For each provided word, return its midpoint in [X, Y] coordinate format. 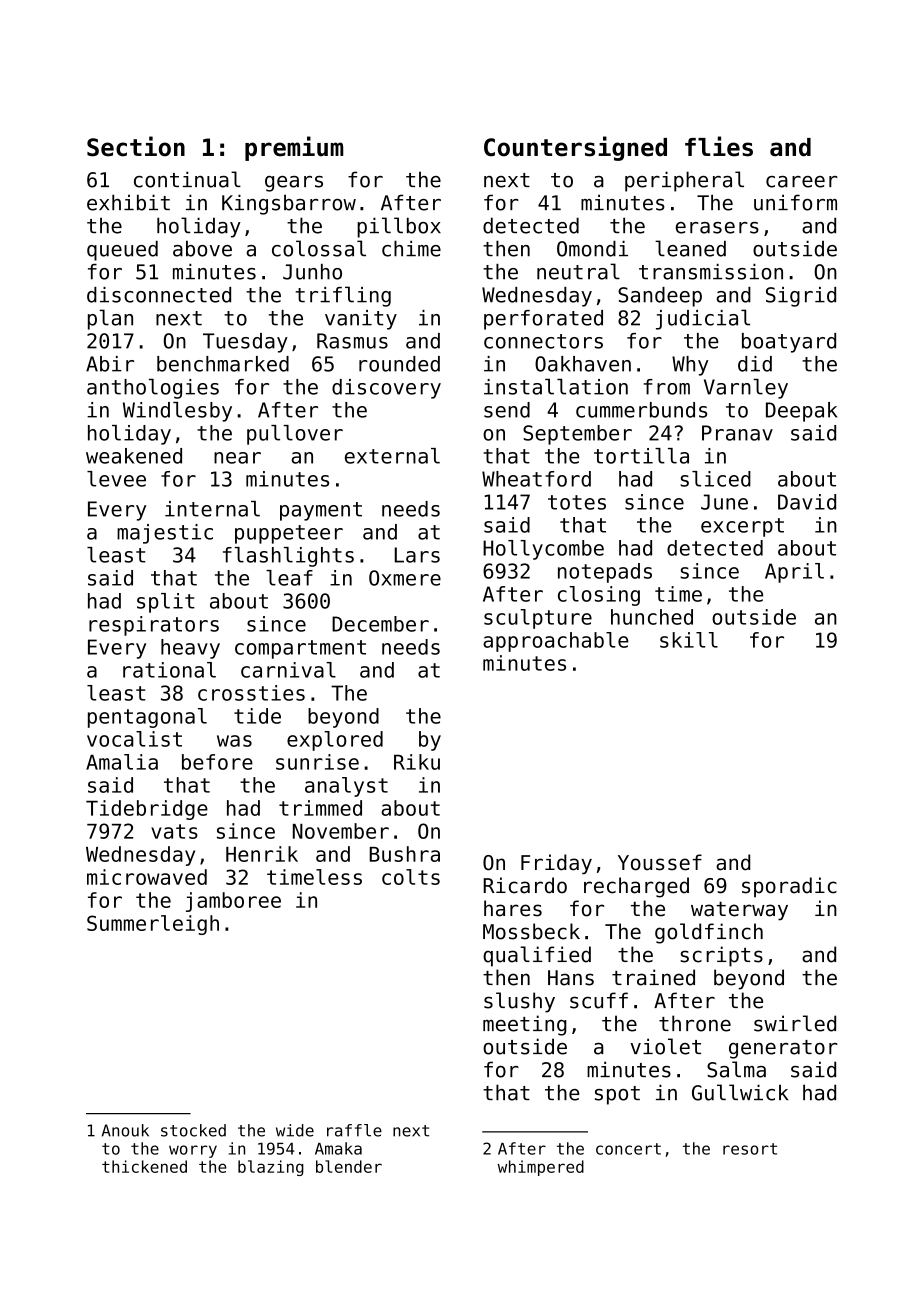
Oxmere [405, 578]
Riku [417, 762]
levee [116, 479]
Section [136, 146]
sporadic [789, 887]
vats [174, 831]
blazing [271, 1168]
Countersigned [575, 148]
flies [719, 146]
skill [689, 640]
